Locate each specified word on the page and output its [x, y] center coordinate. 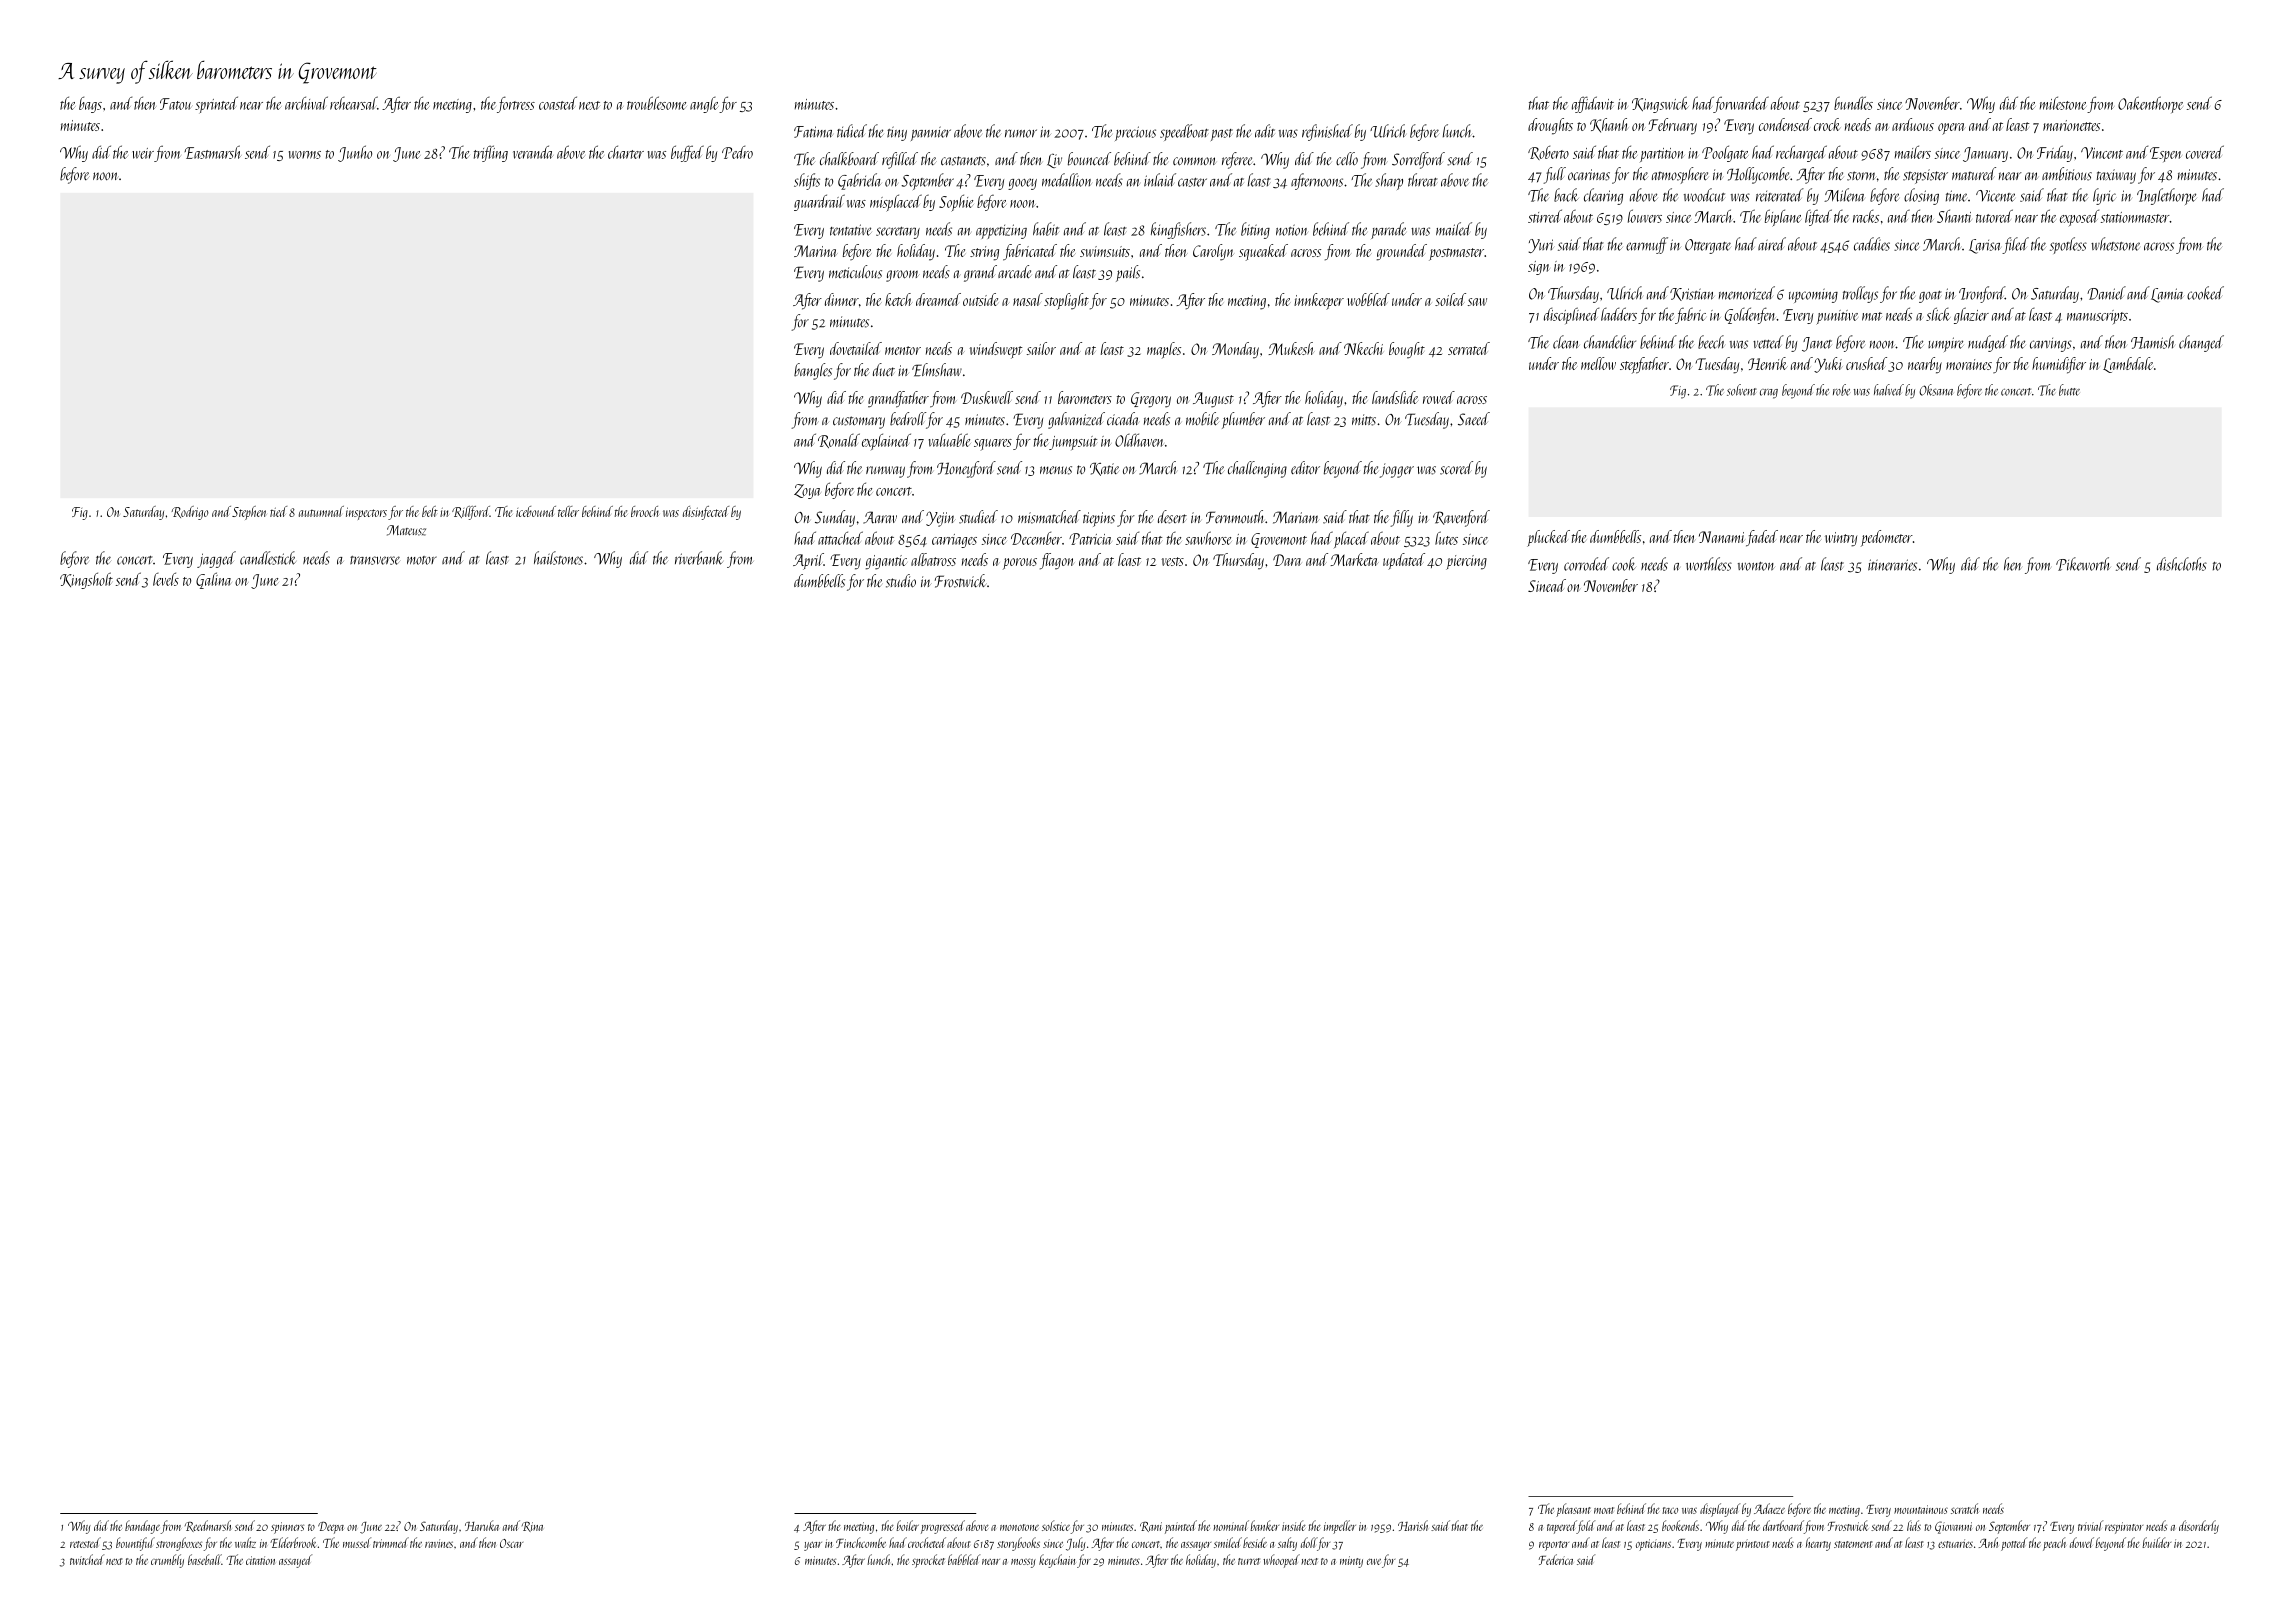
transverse [375, 560]
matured [1974, 174]
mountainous [1921, 1509]
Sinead [1547, 585]
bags [90, 105]
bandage [142, 1527]
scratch [1965, 1508]
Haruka [482, 1525]
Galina [213, 580]
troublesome [657, 103]
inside [1294, 1525]
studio [901, 581]
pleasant [1573, 1510]
